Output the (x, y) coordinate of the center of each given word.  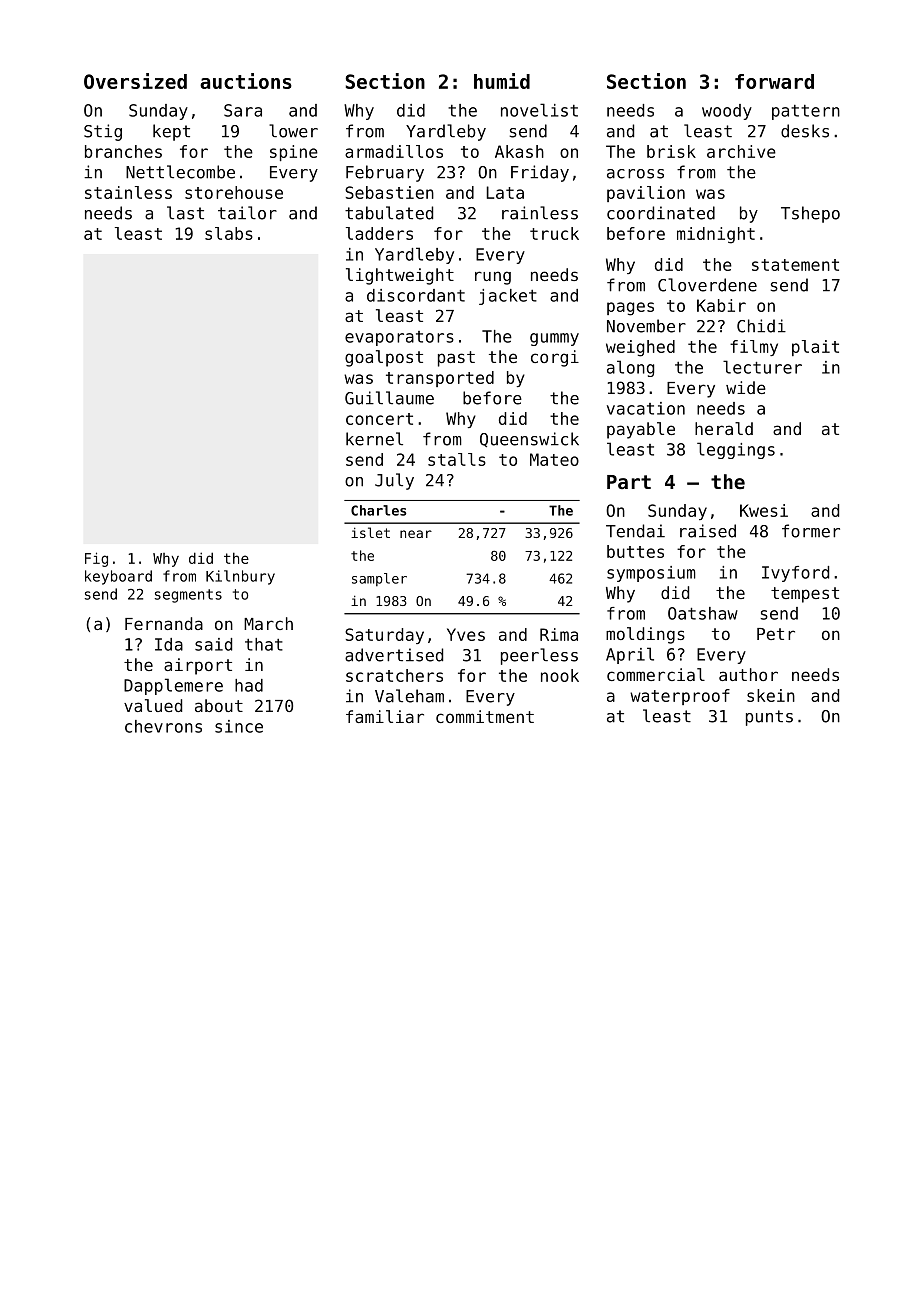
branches (123, 151)
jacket (508, 297)
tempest (805, 595)
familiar (385, 716)
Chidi (761, 326)
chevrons (163, 726)
